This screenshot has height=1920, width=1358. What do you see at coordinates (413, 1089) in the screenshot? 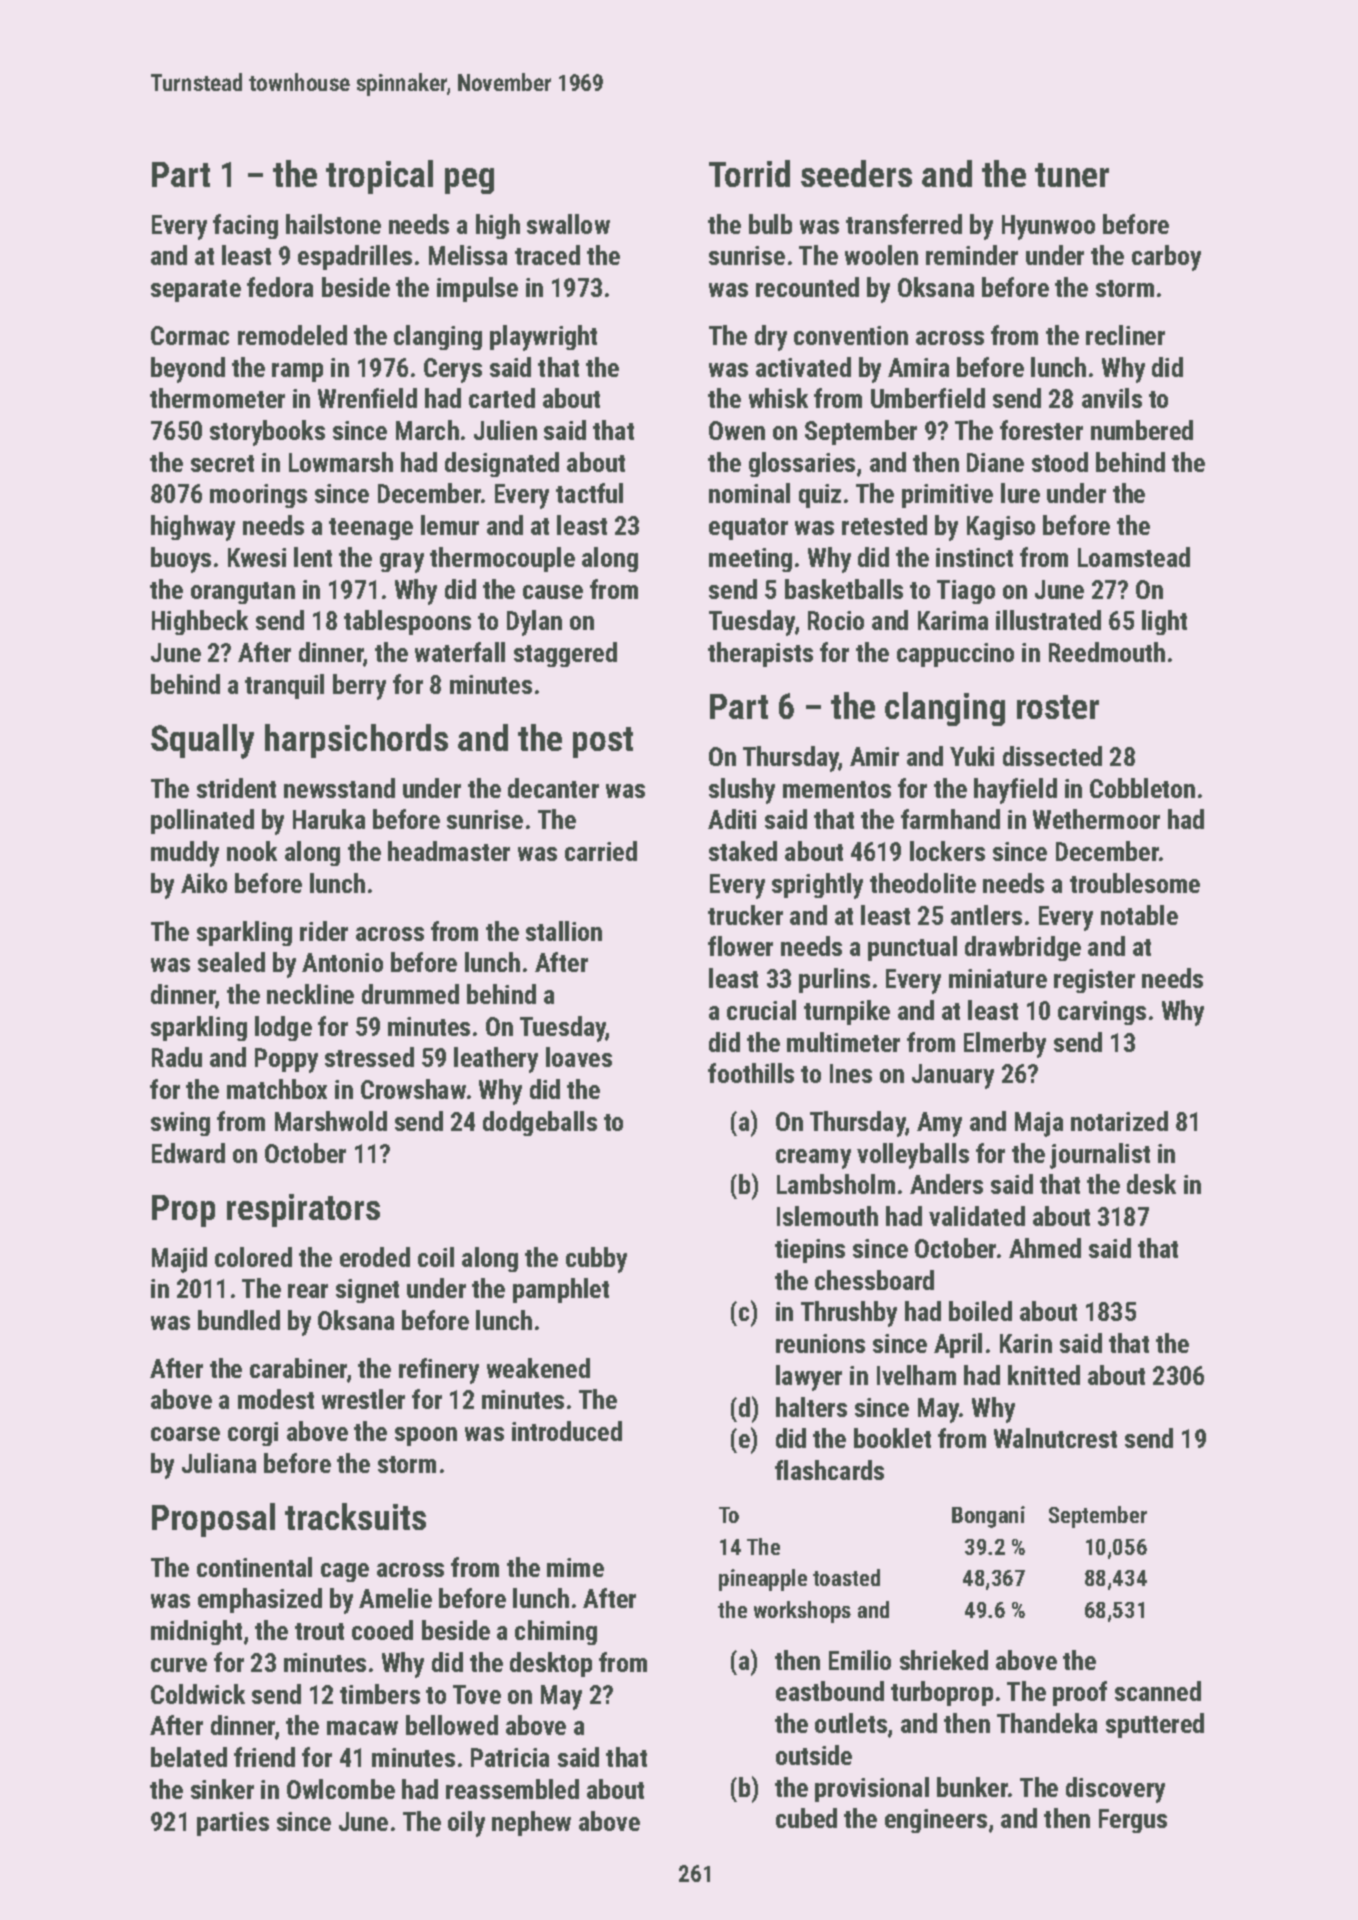
I see `Crowshaw` at bounding box center [413, 1089].
